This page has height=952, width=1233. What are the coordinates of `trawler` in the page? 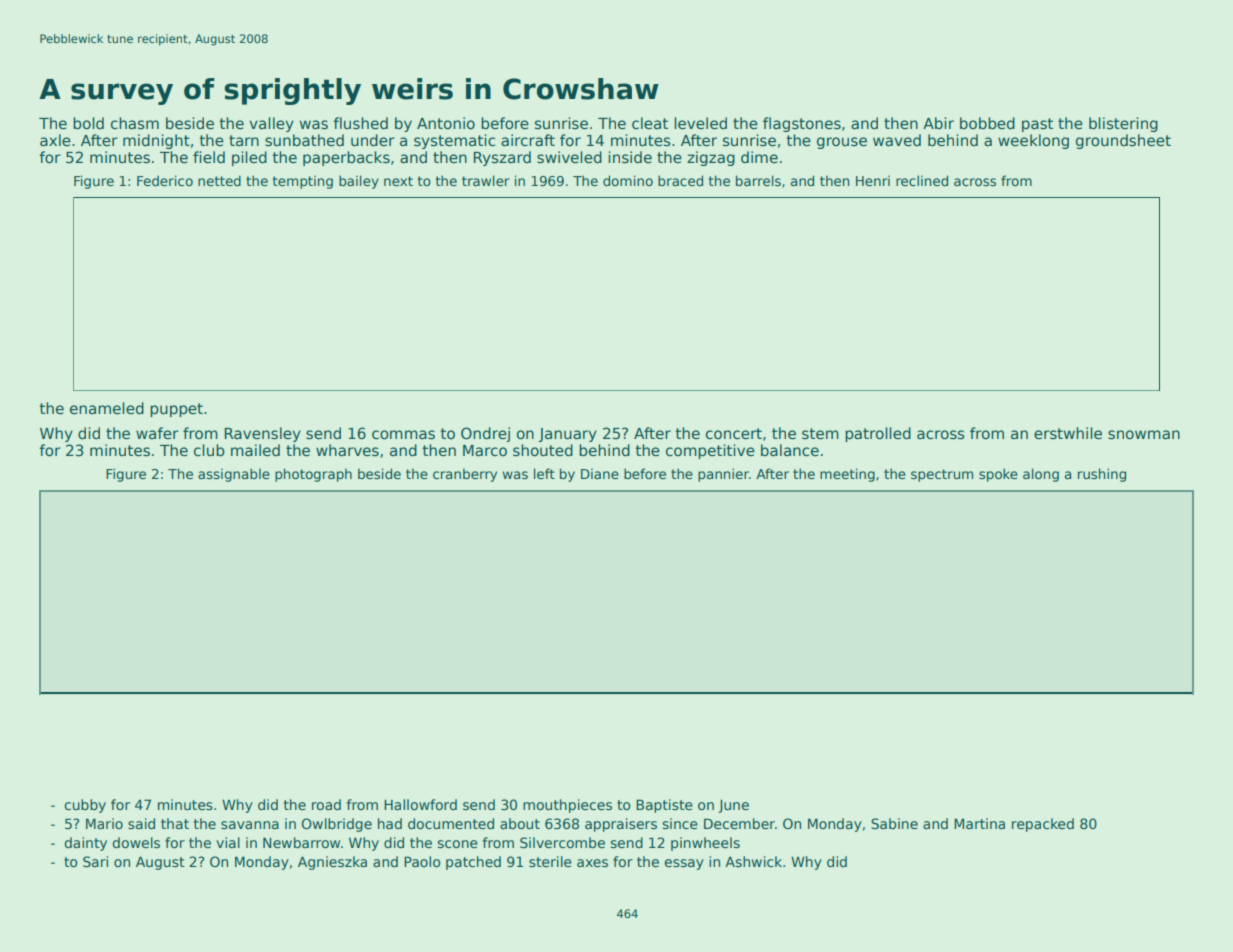 It's located at (485, 180).
